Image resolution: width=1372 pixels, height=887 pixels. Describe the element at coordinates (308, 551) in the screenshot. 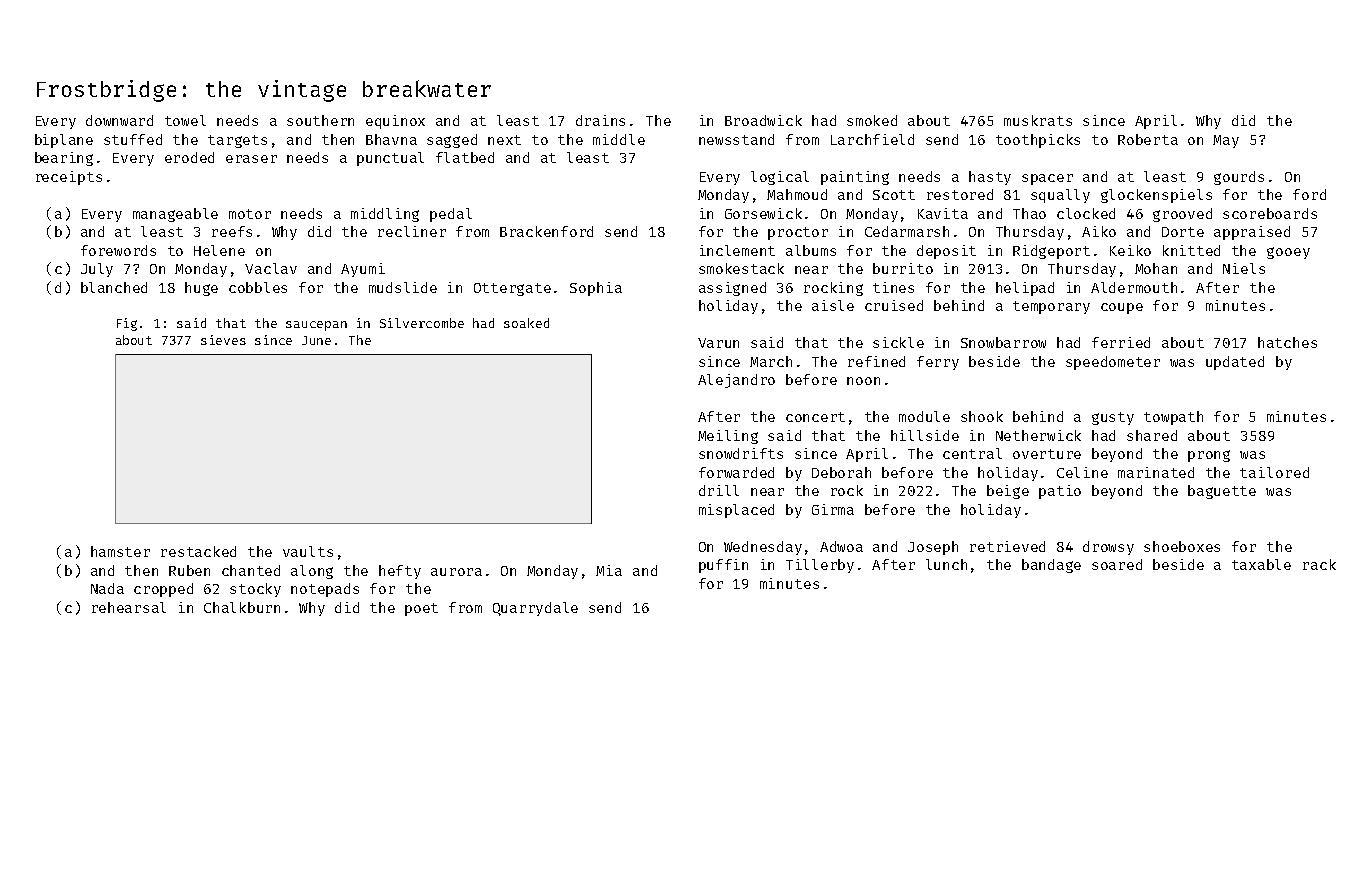

I see `vaults` at that location.
